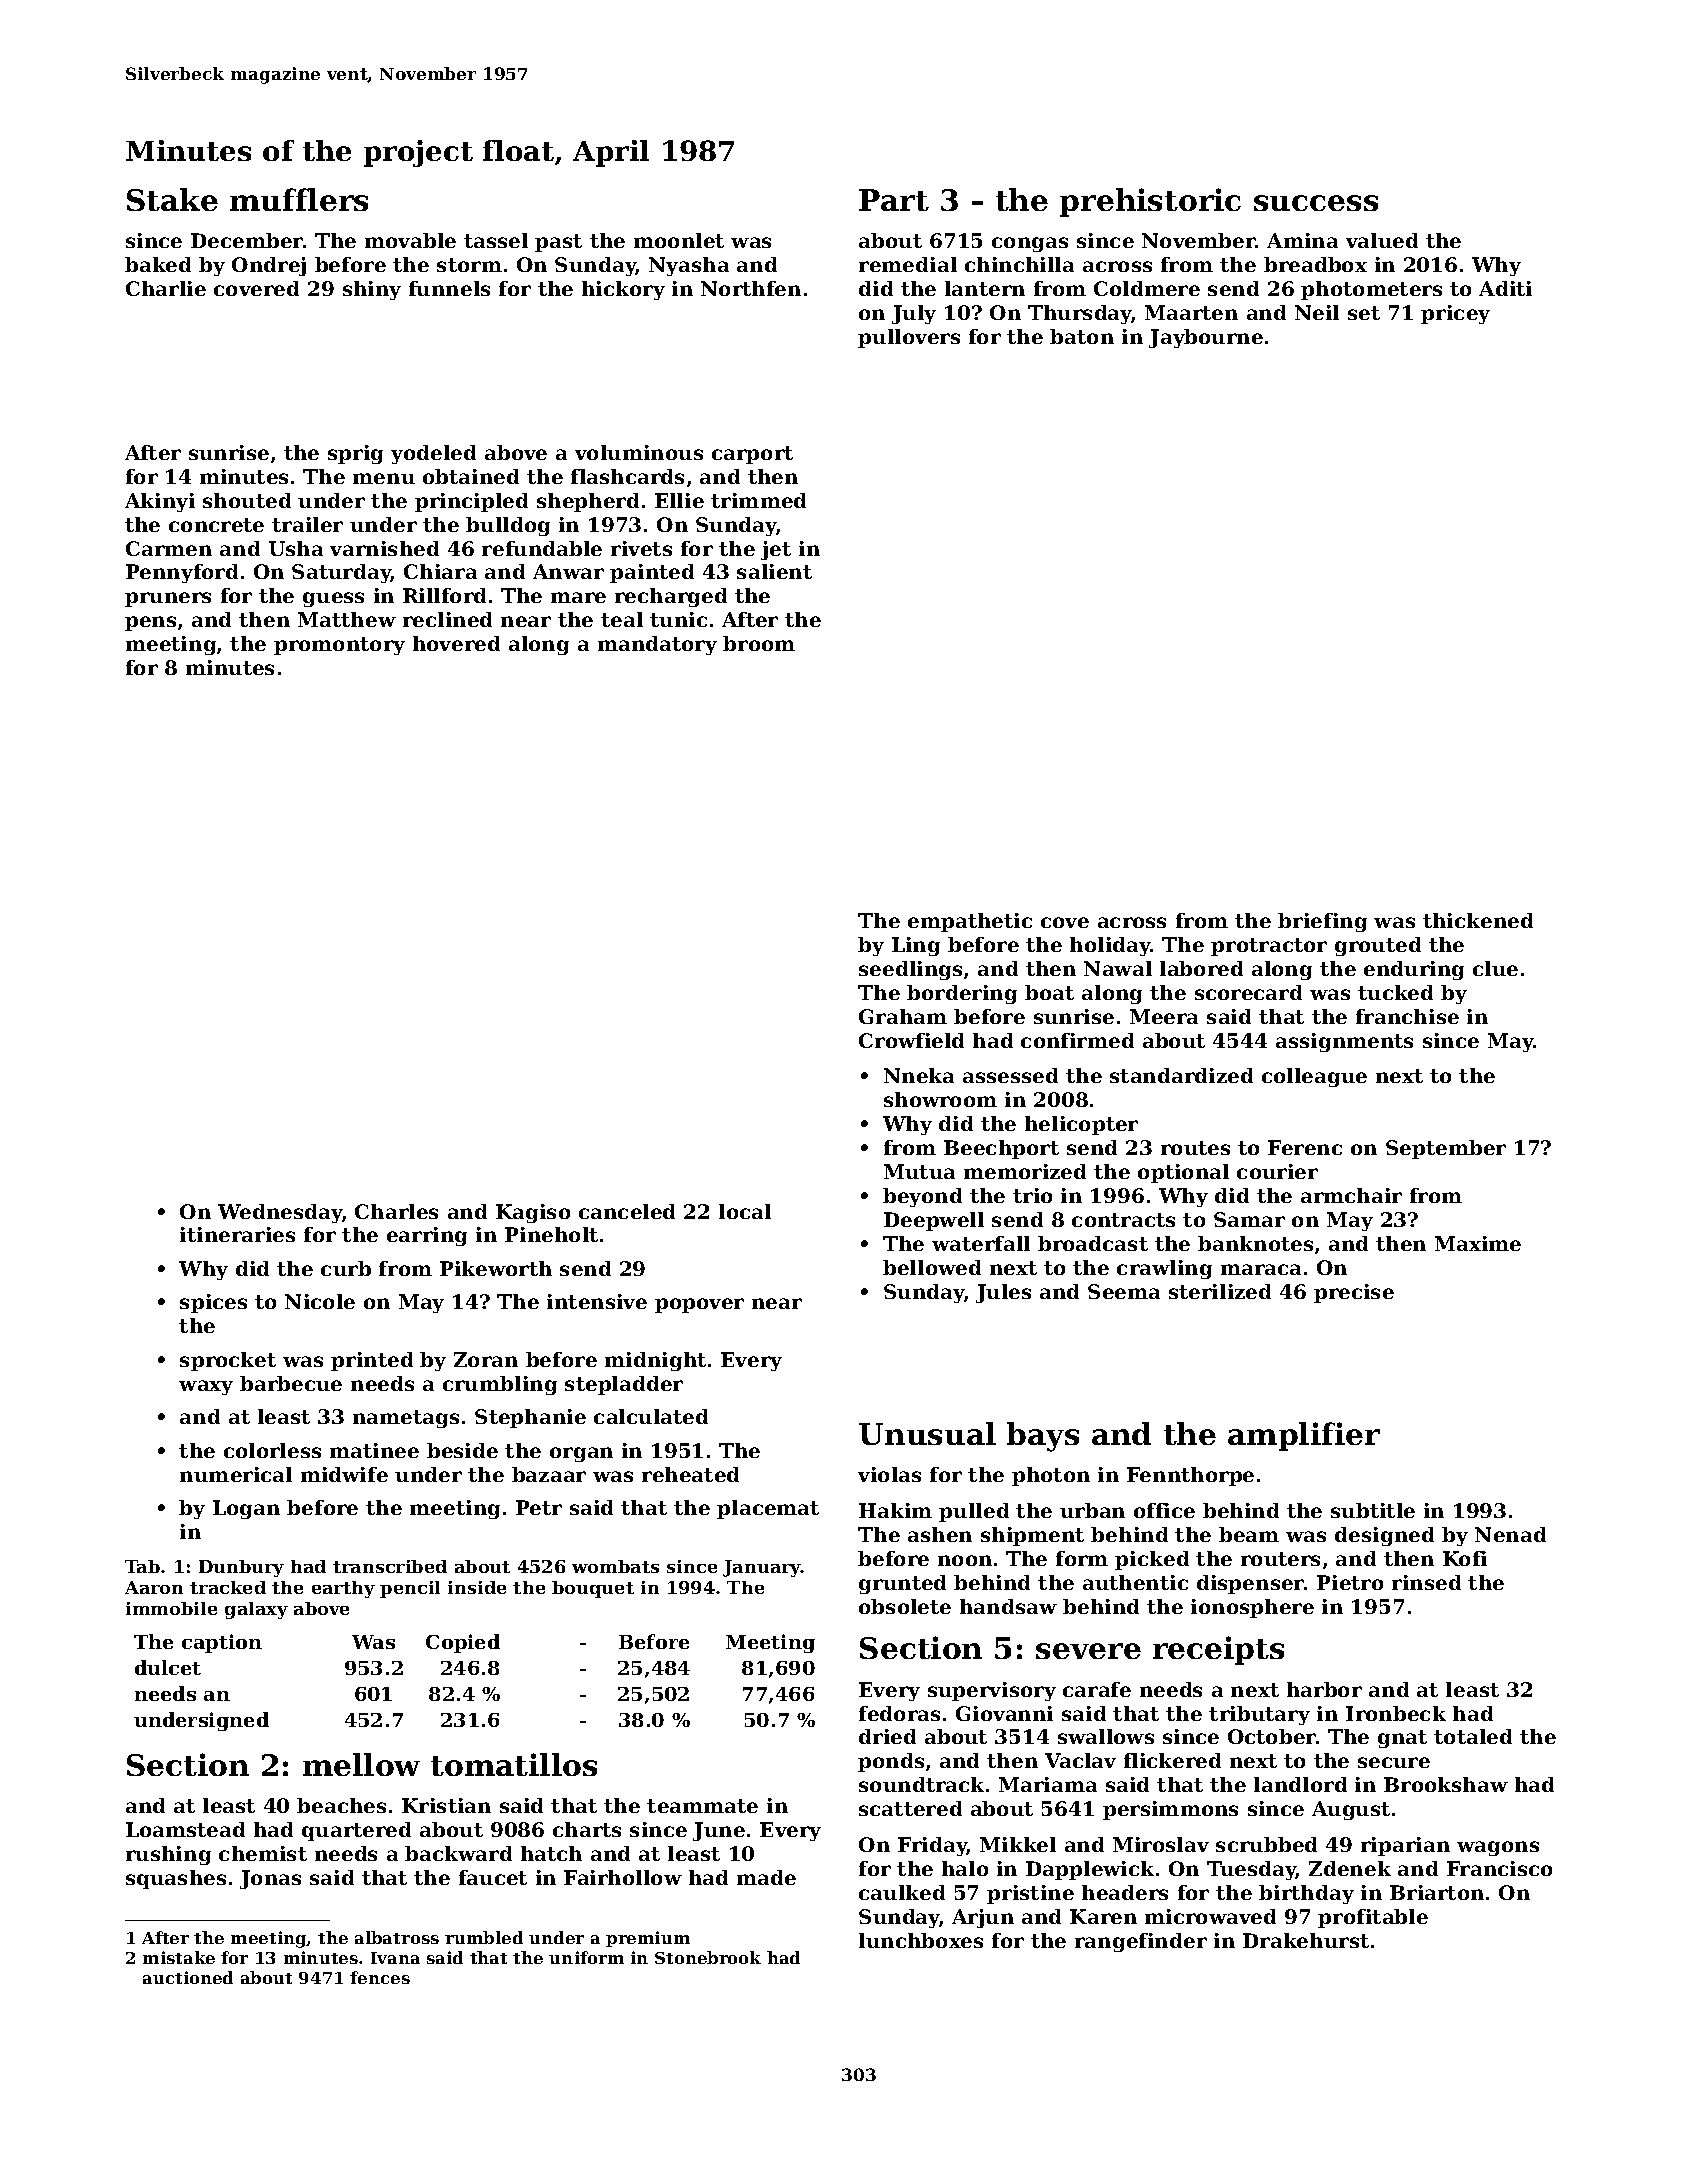  I want to click on pristine, so click(1030, 1894).
